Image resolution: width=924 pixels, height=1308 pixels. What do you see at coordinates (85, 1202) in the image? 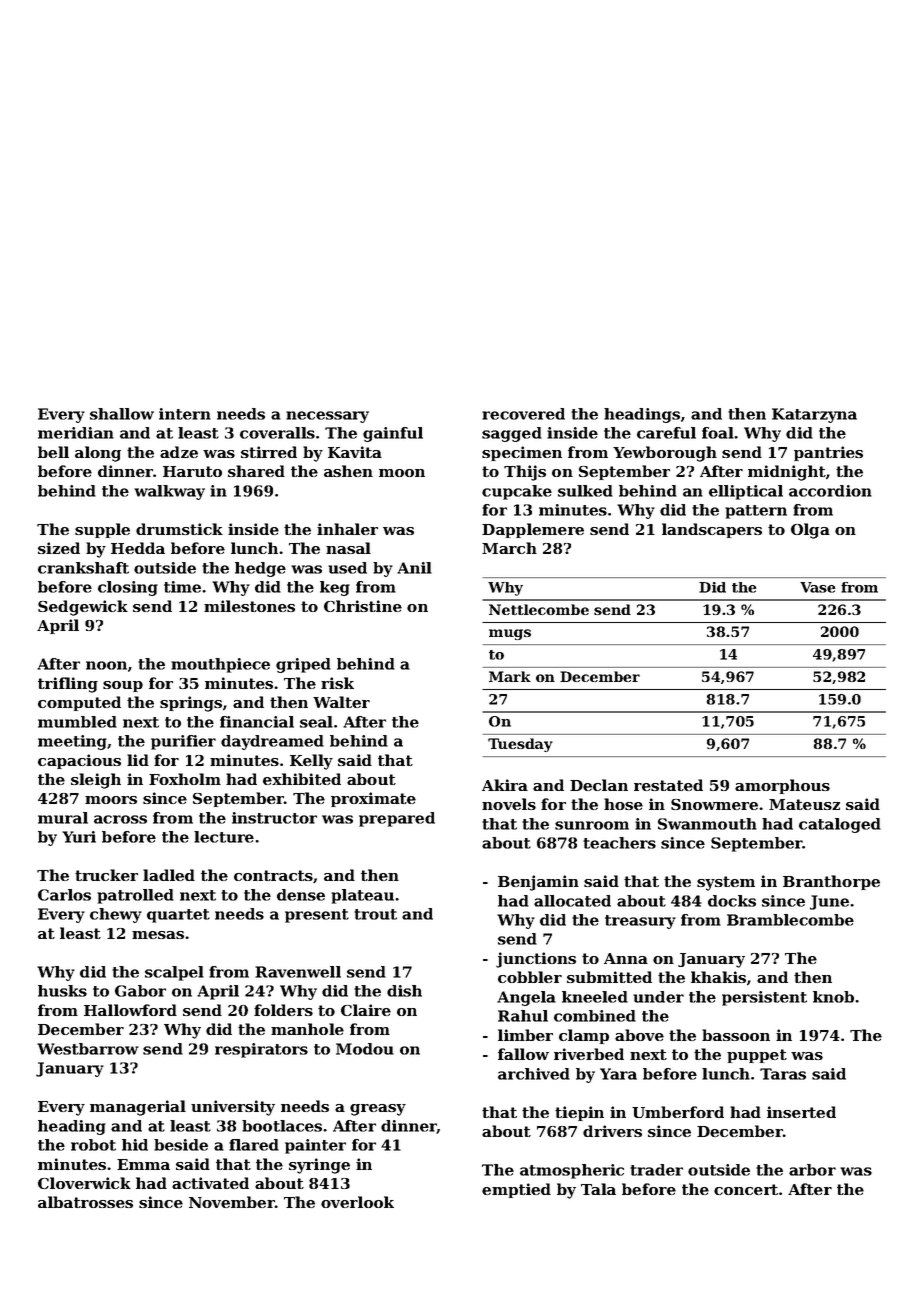
I see `albatrosses` at bounding box center [85, 1202].
